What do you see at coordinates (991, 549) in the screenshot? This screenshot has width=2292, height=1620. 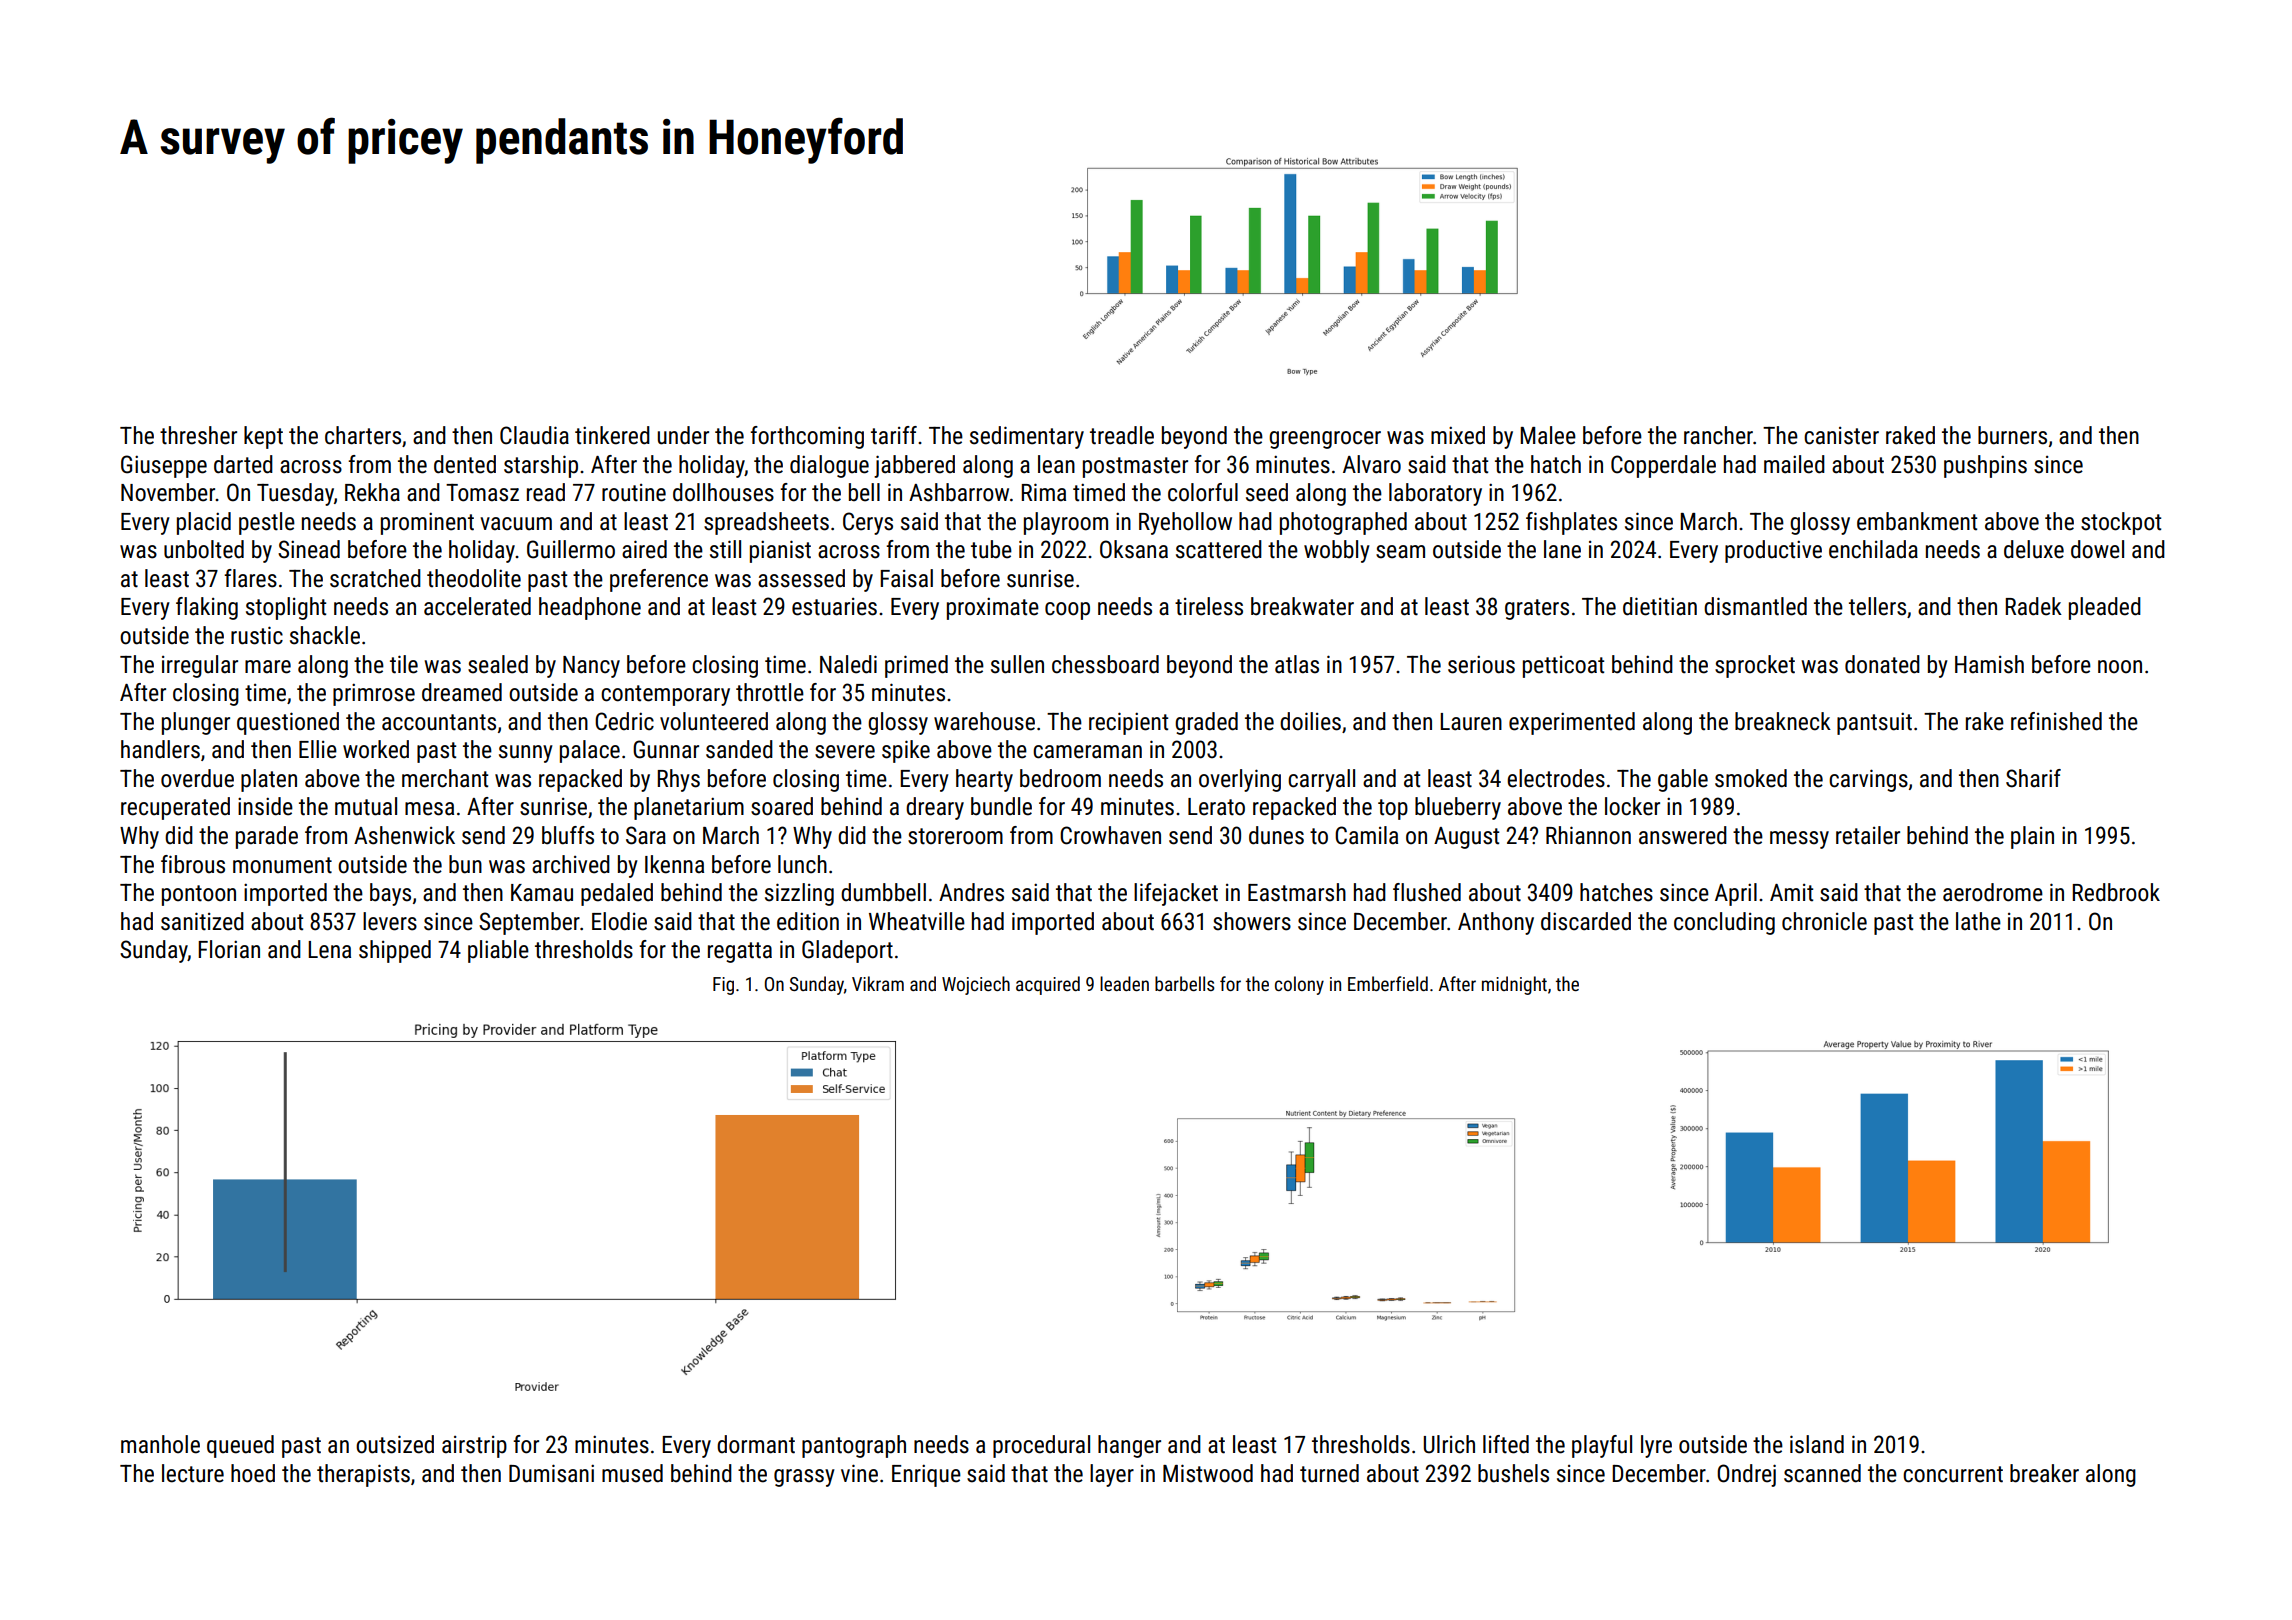 I see `tube` at bounding box center [991, 549].
